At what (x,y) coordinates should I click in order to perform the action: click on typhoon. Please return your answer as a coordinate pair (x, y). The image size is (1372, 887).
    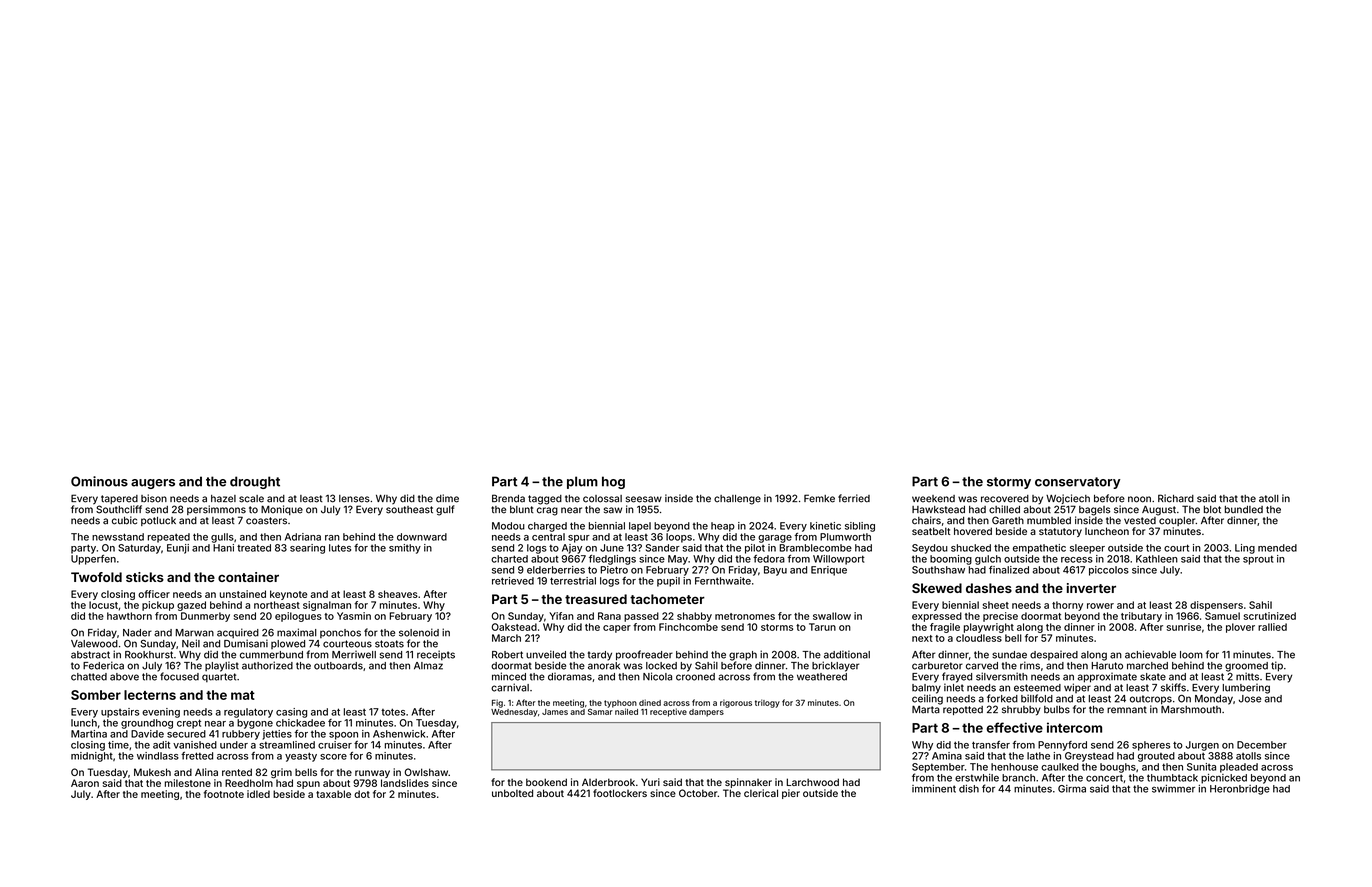
    Looking at the image, I should click on (620, 704).
